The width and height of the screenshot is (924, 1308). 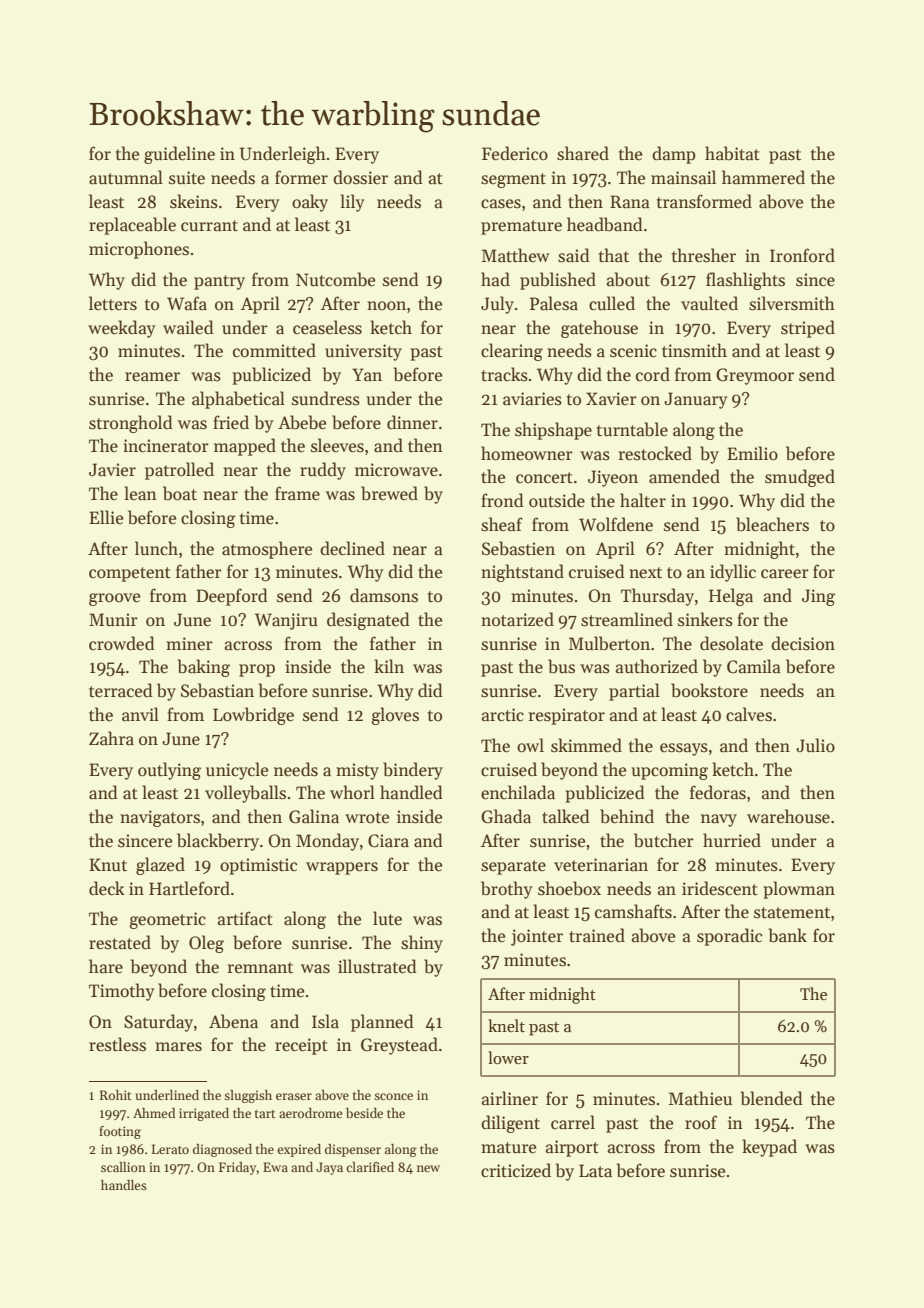 I want to click on January, so click(x=696, y=400).
